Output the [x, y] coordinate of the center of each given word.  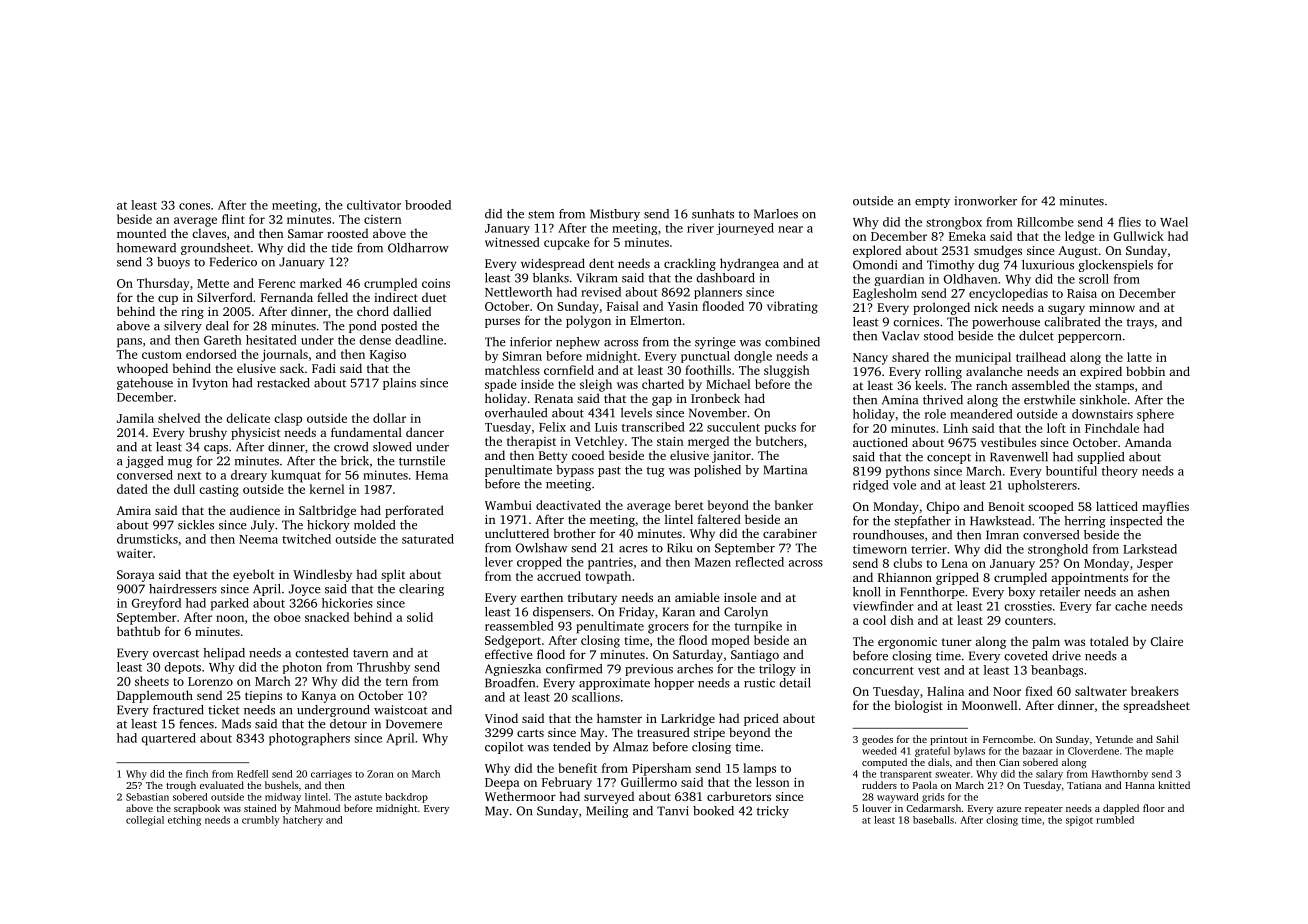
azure [1009, 809]
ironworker [985, 201]
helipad [224, 654]
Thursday [163, 284]
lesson [773, 782]
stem [541, 214]
